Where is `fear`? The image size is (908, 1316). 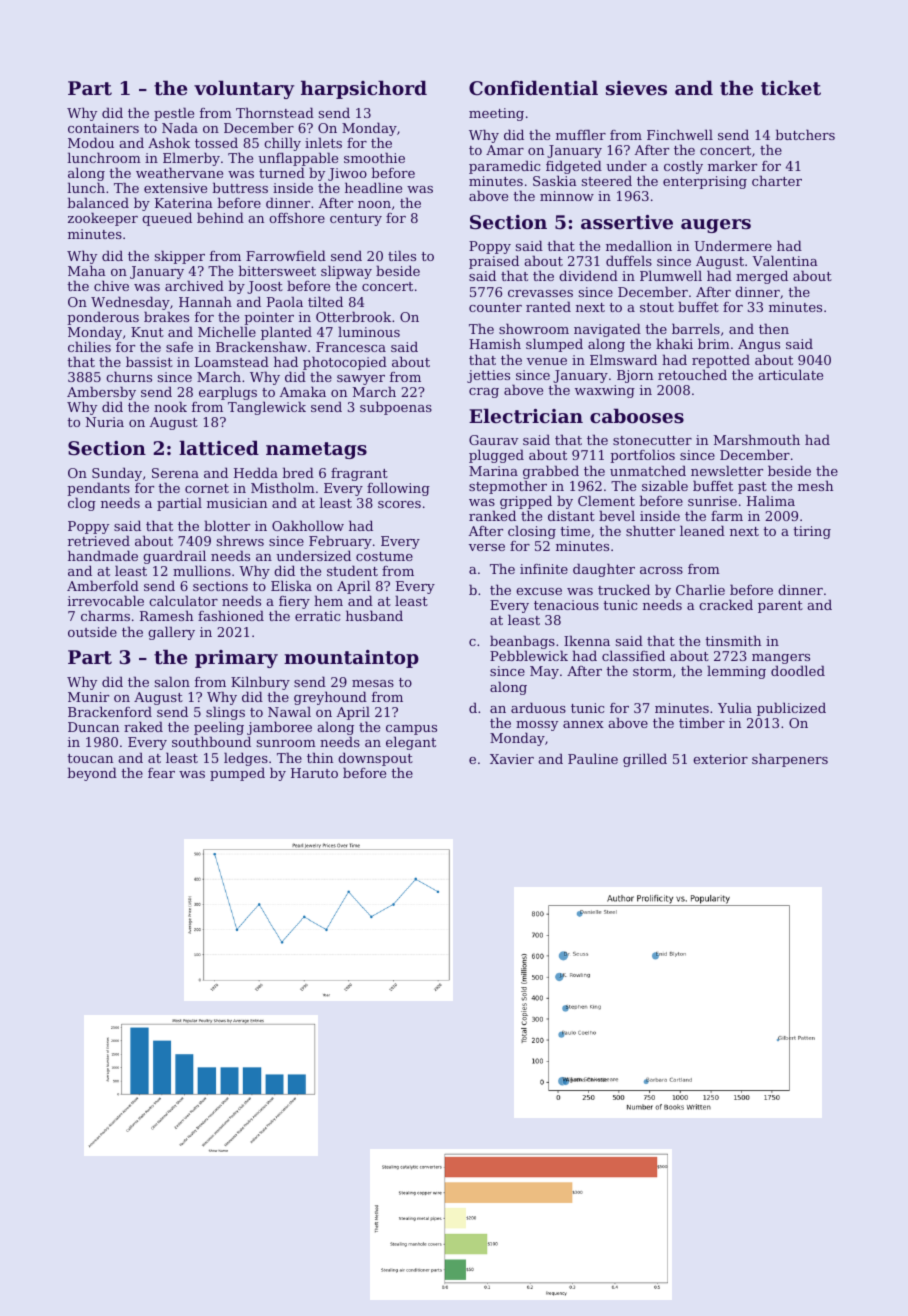 fear is located at coordinates (161, 773).
